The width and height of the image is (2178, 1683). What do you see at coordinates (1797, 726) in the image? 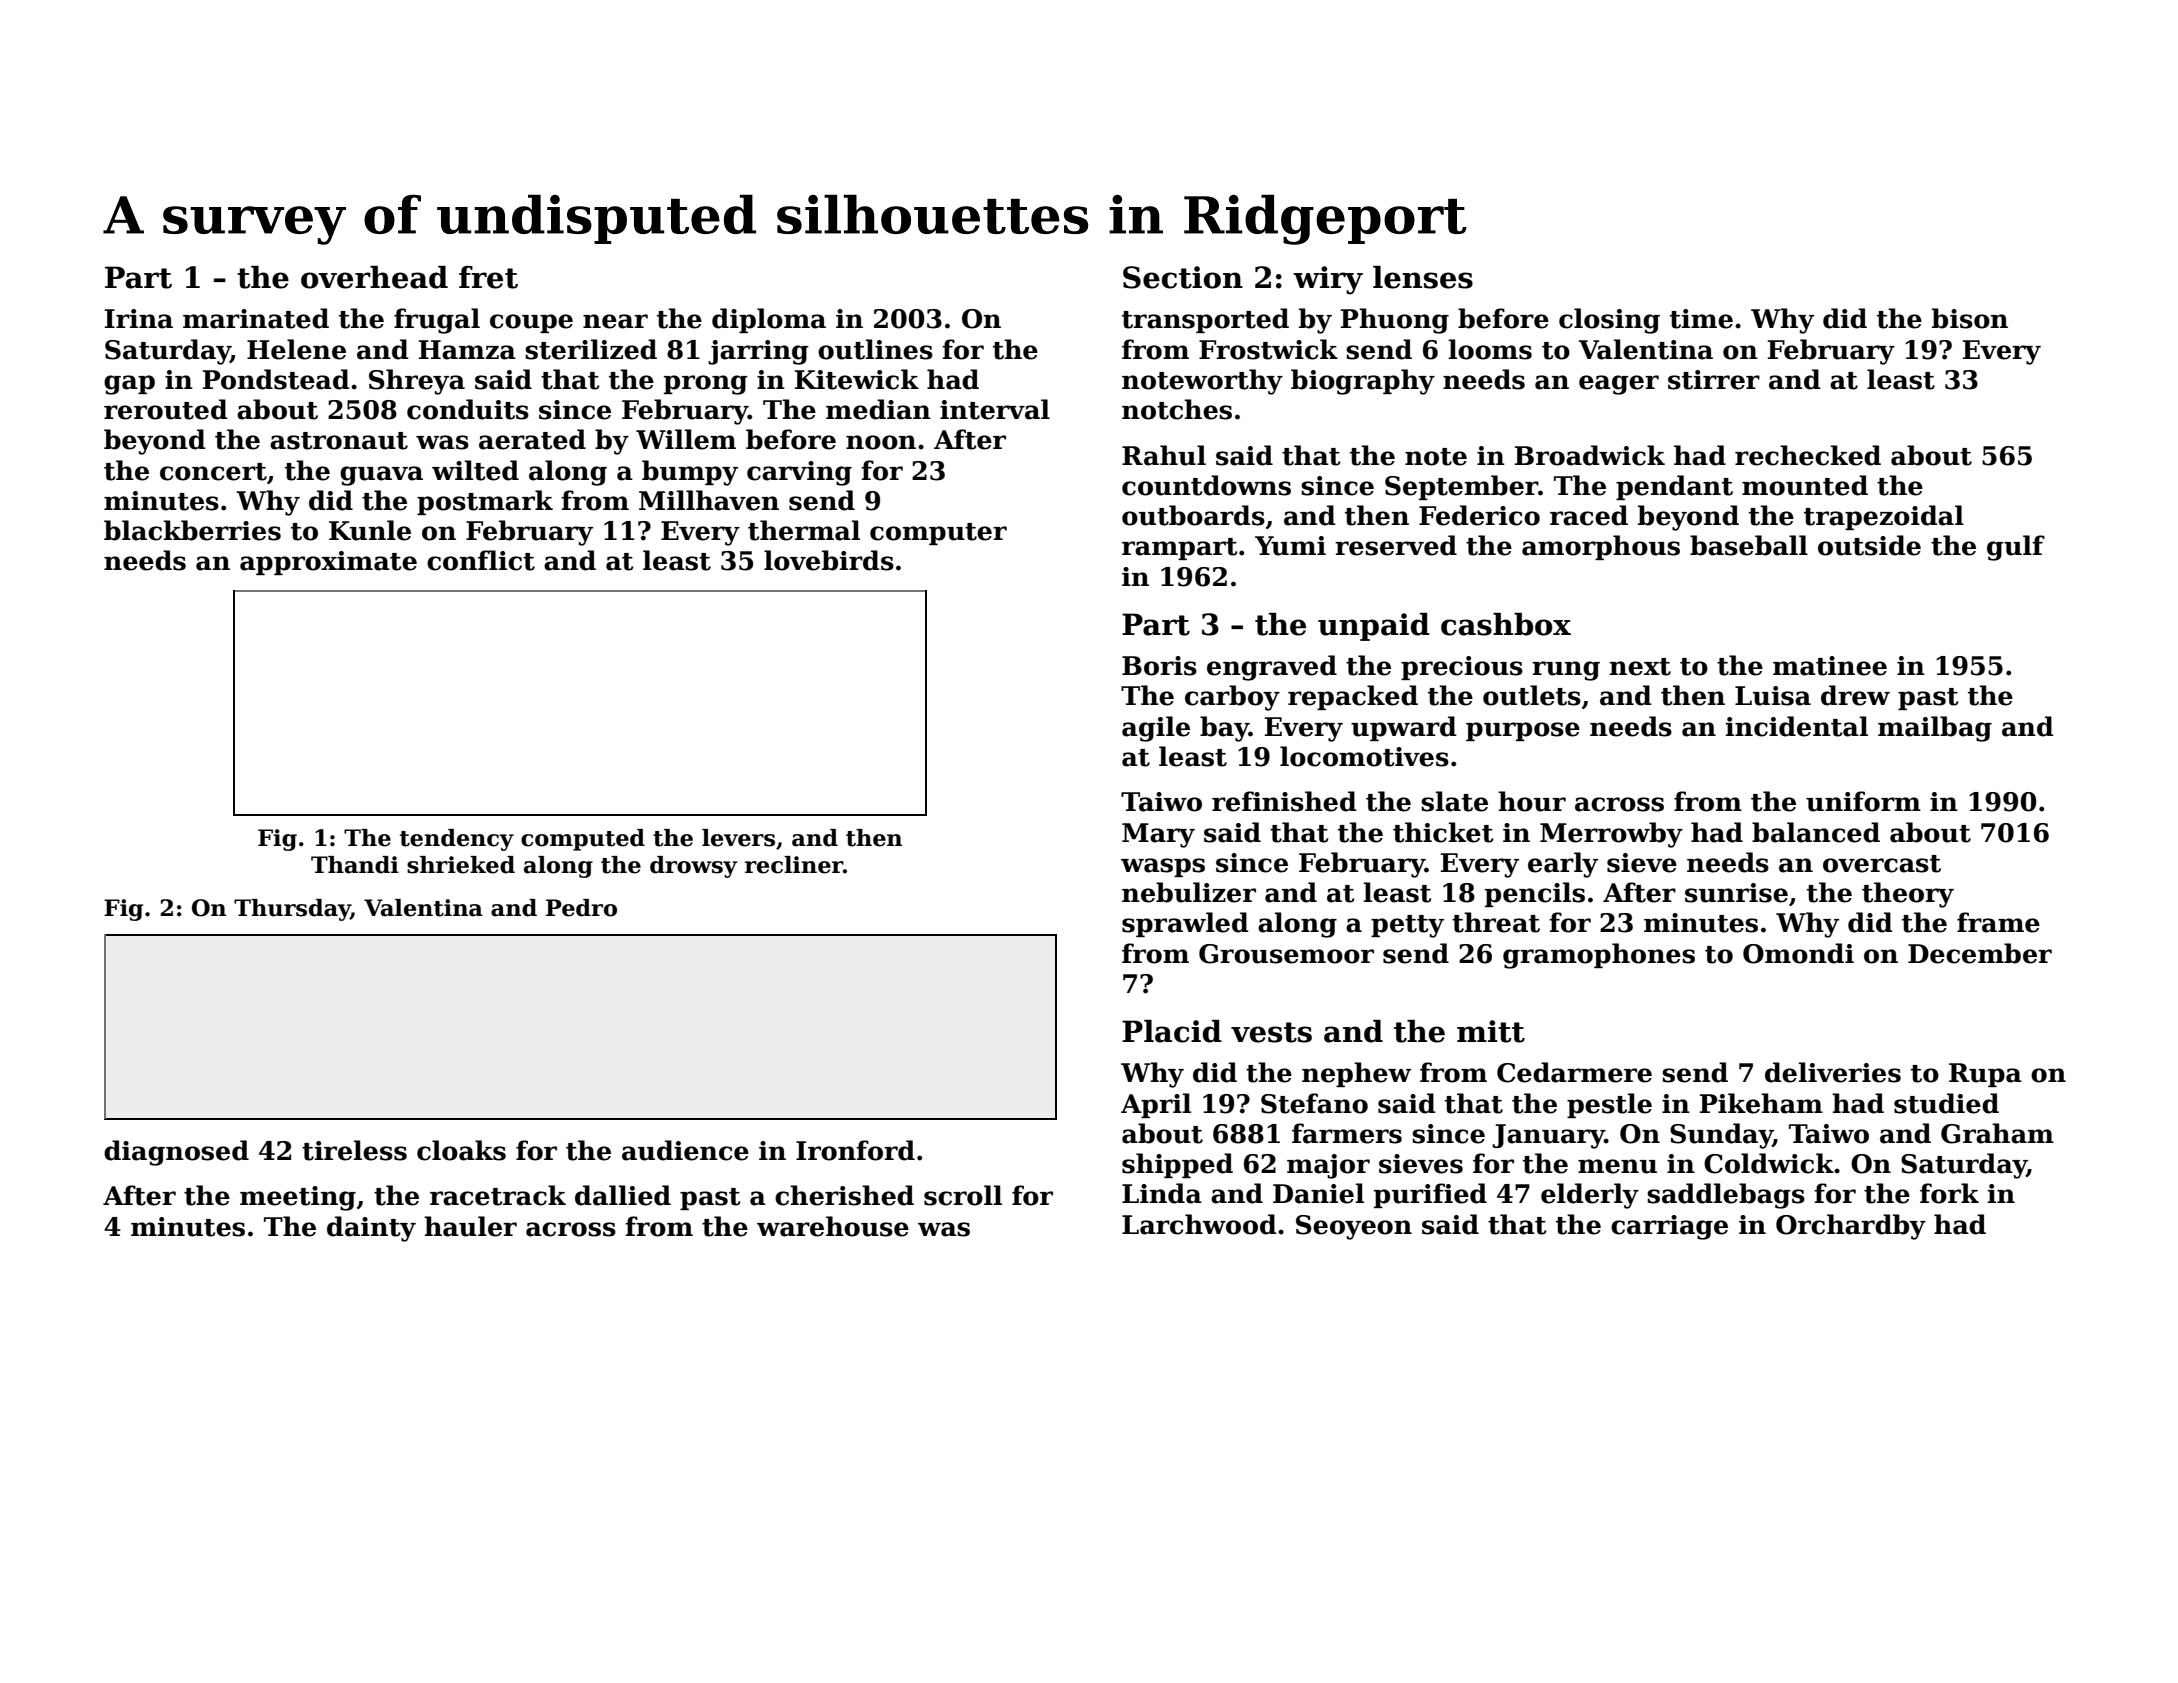
I see `incidental` at bounding box center [1797, 726].
